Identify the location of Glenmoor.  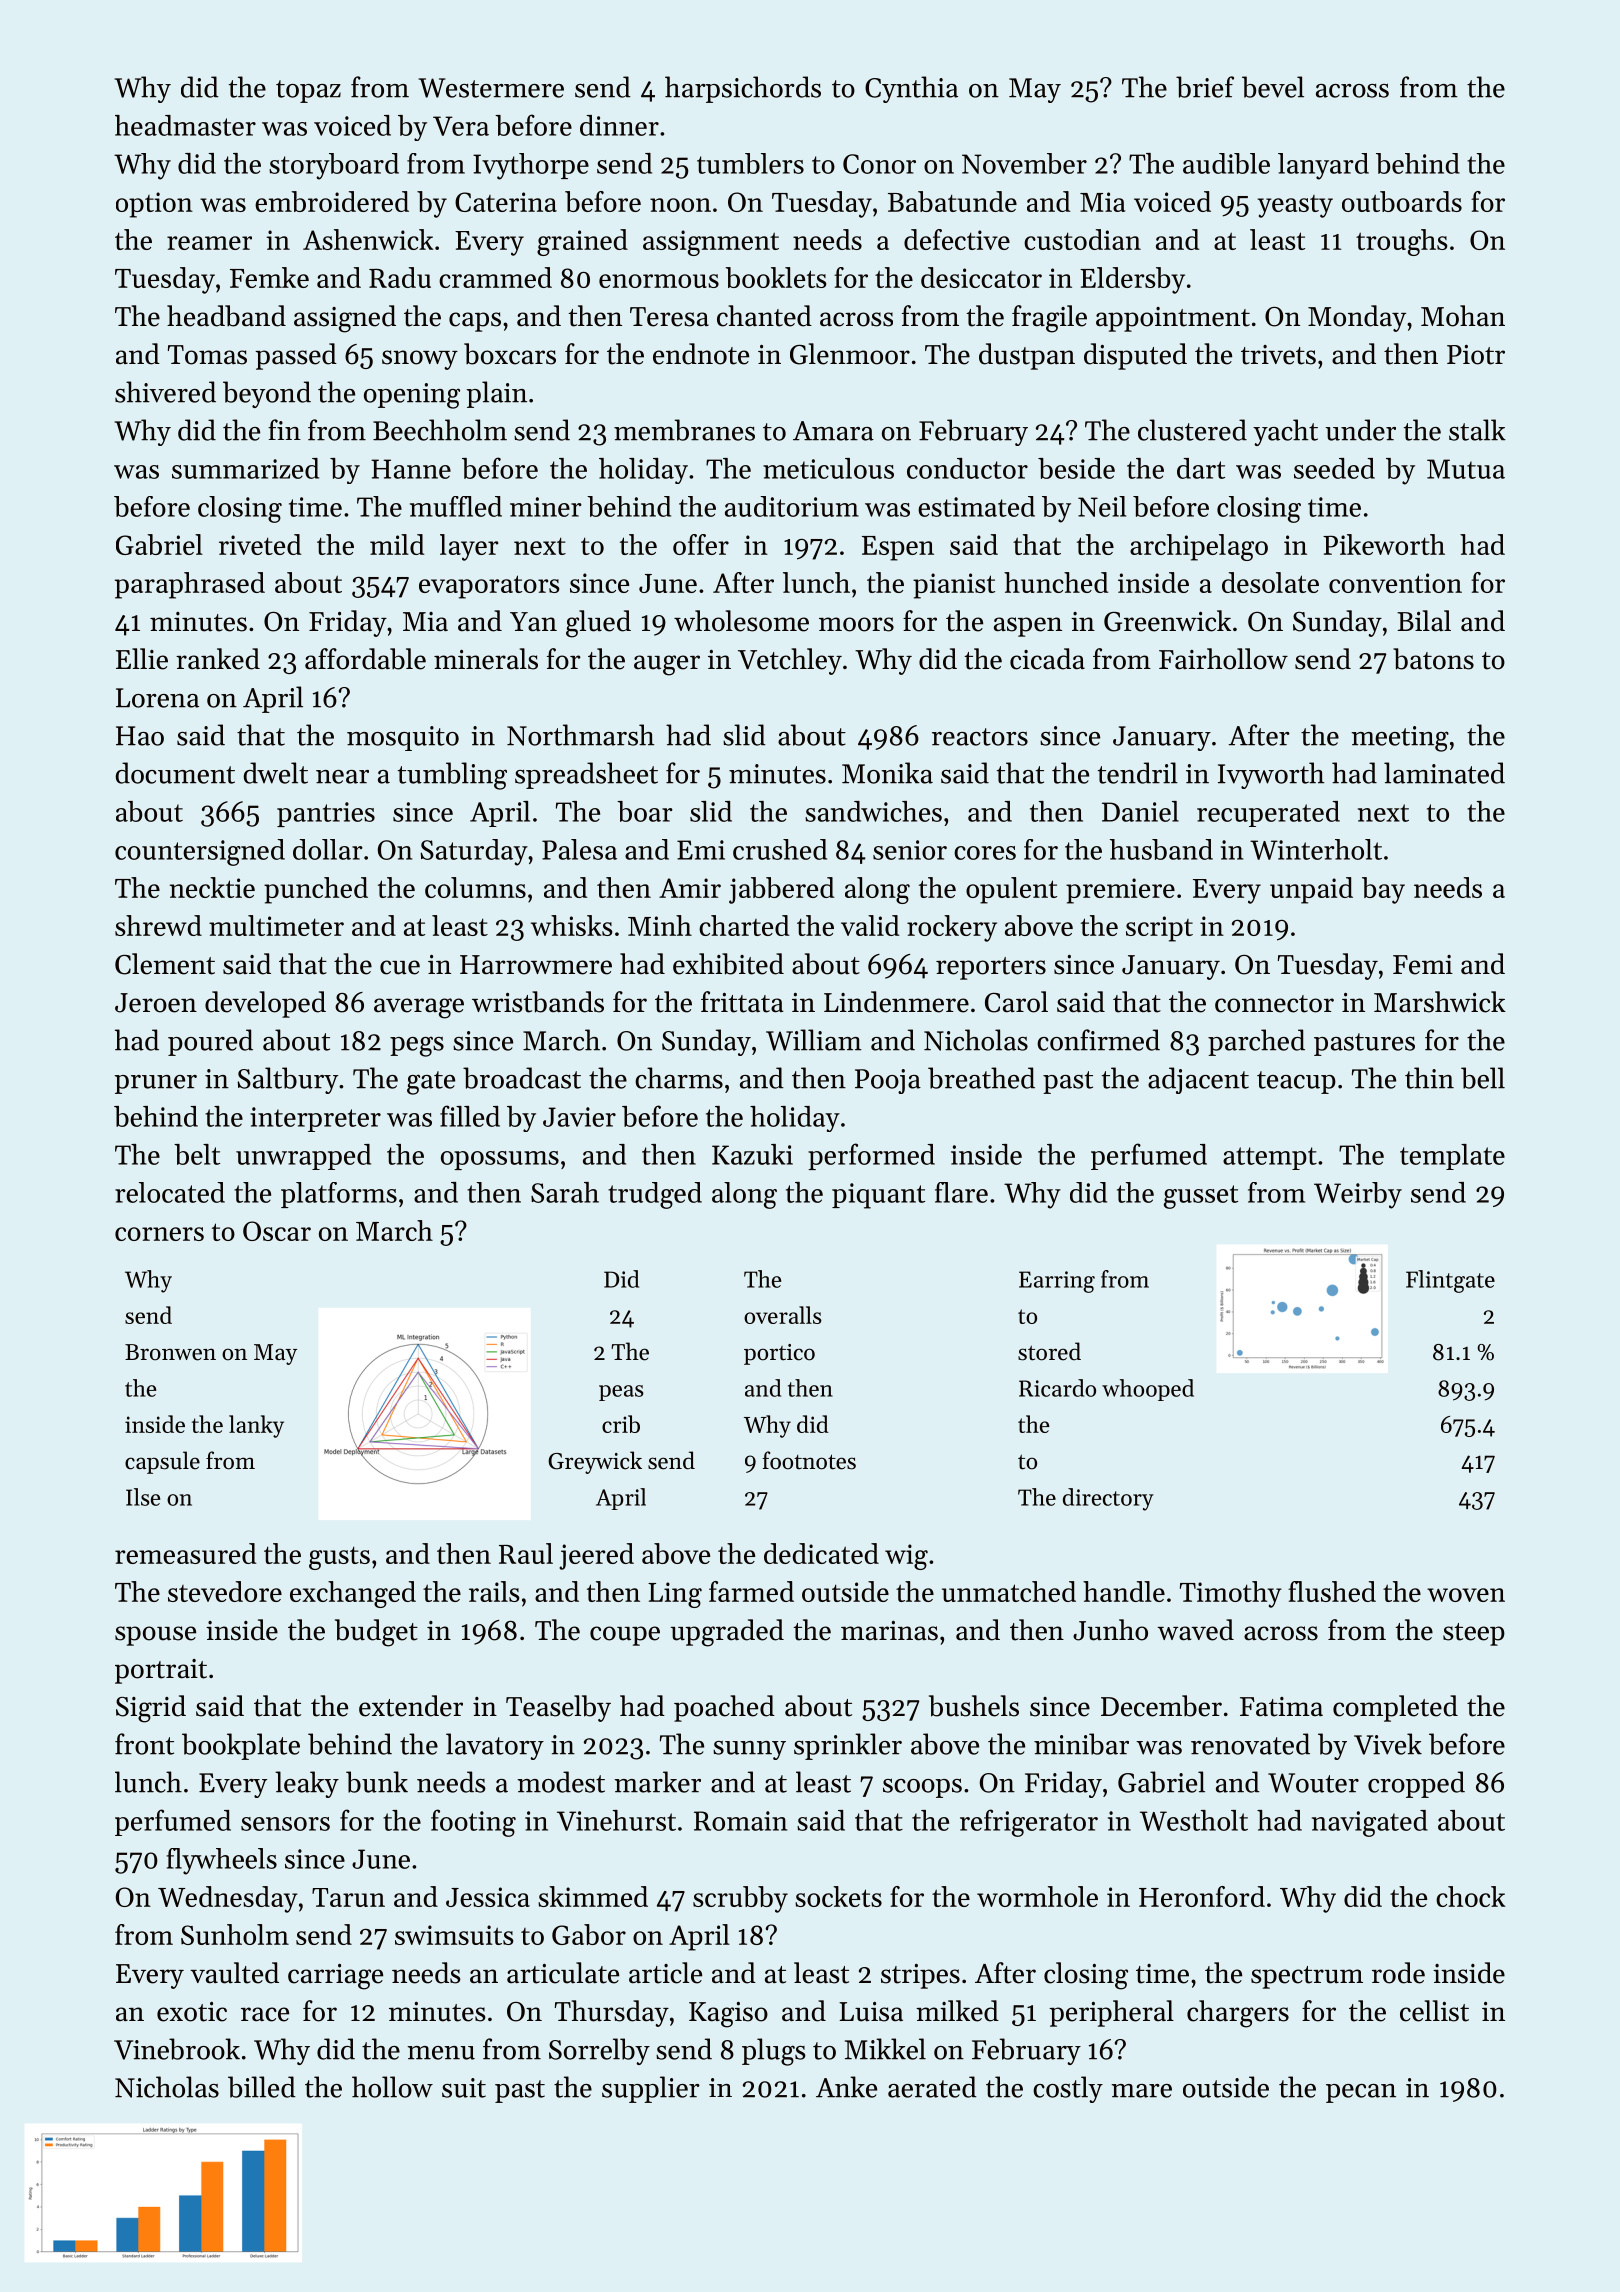
(850, 354).
